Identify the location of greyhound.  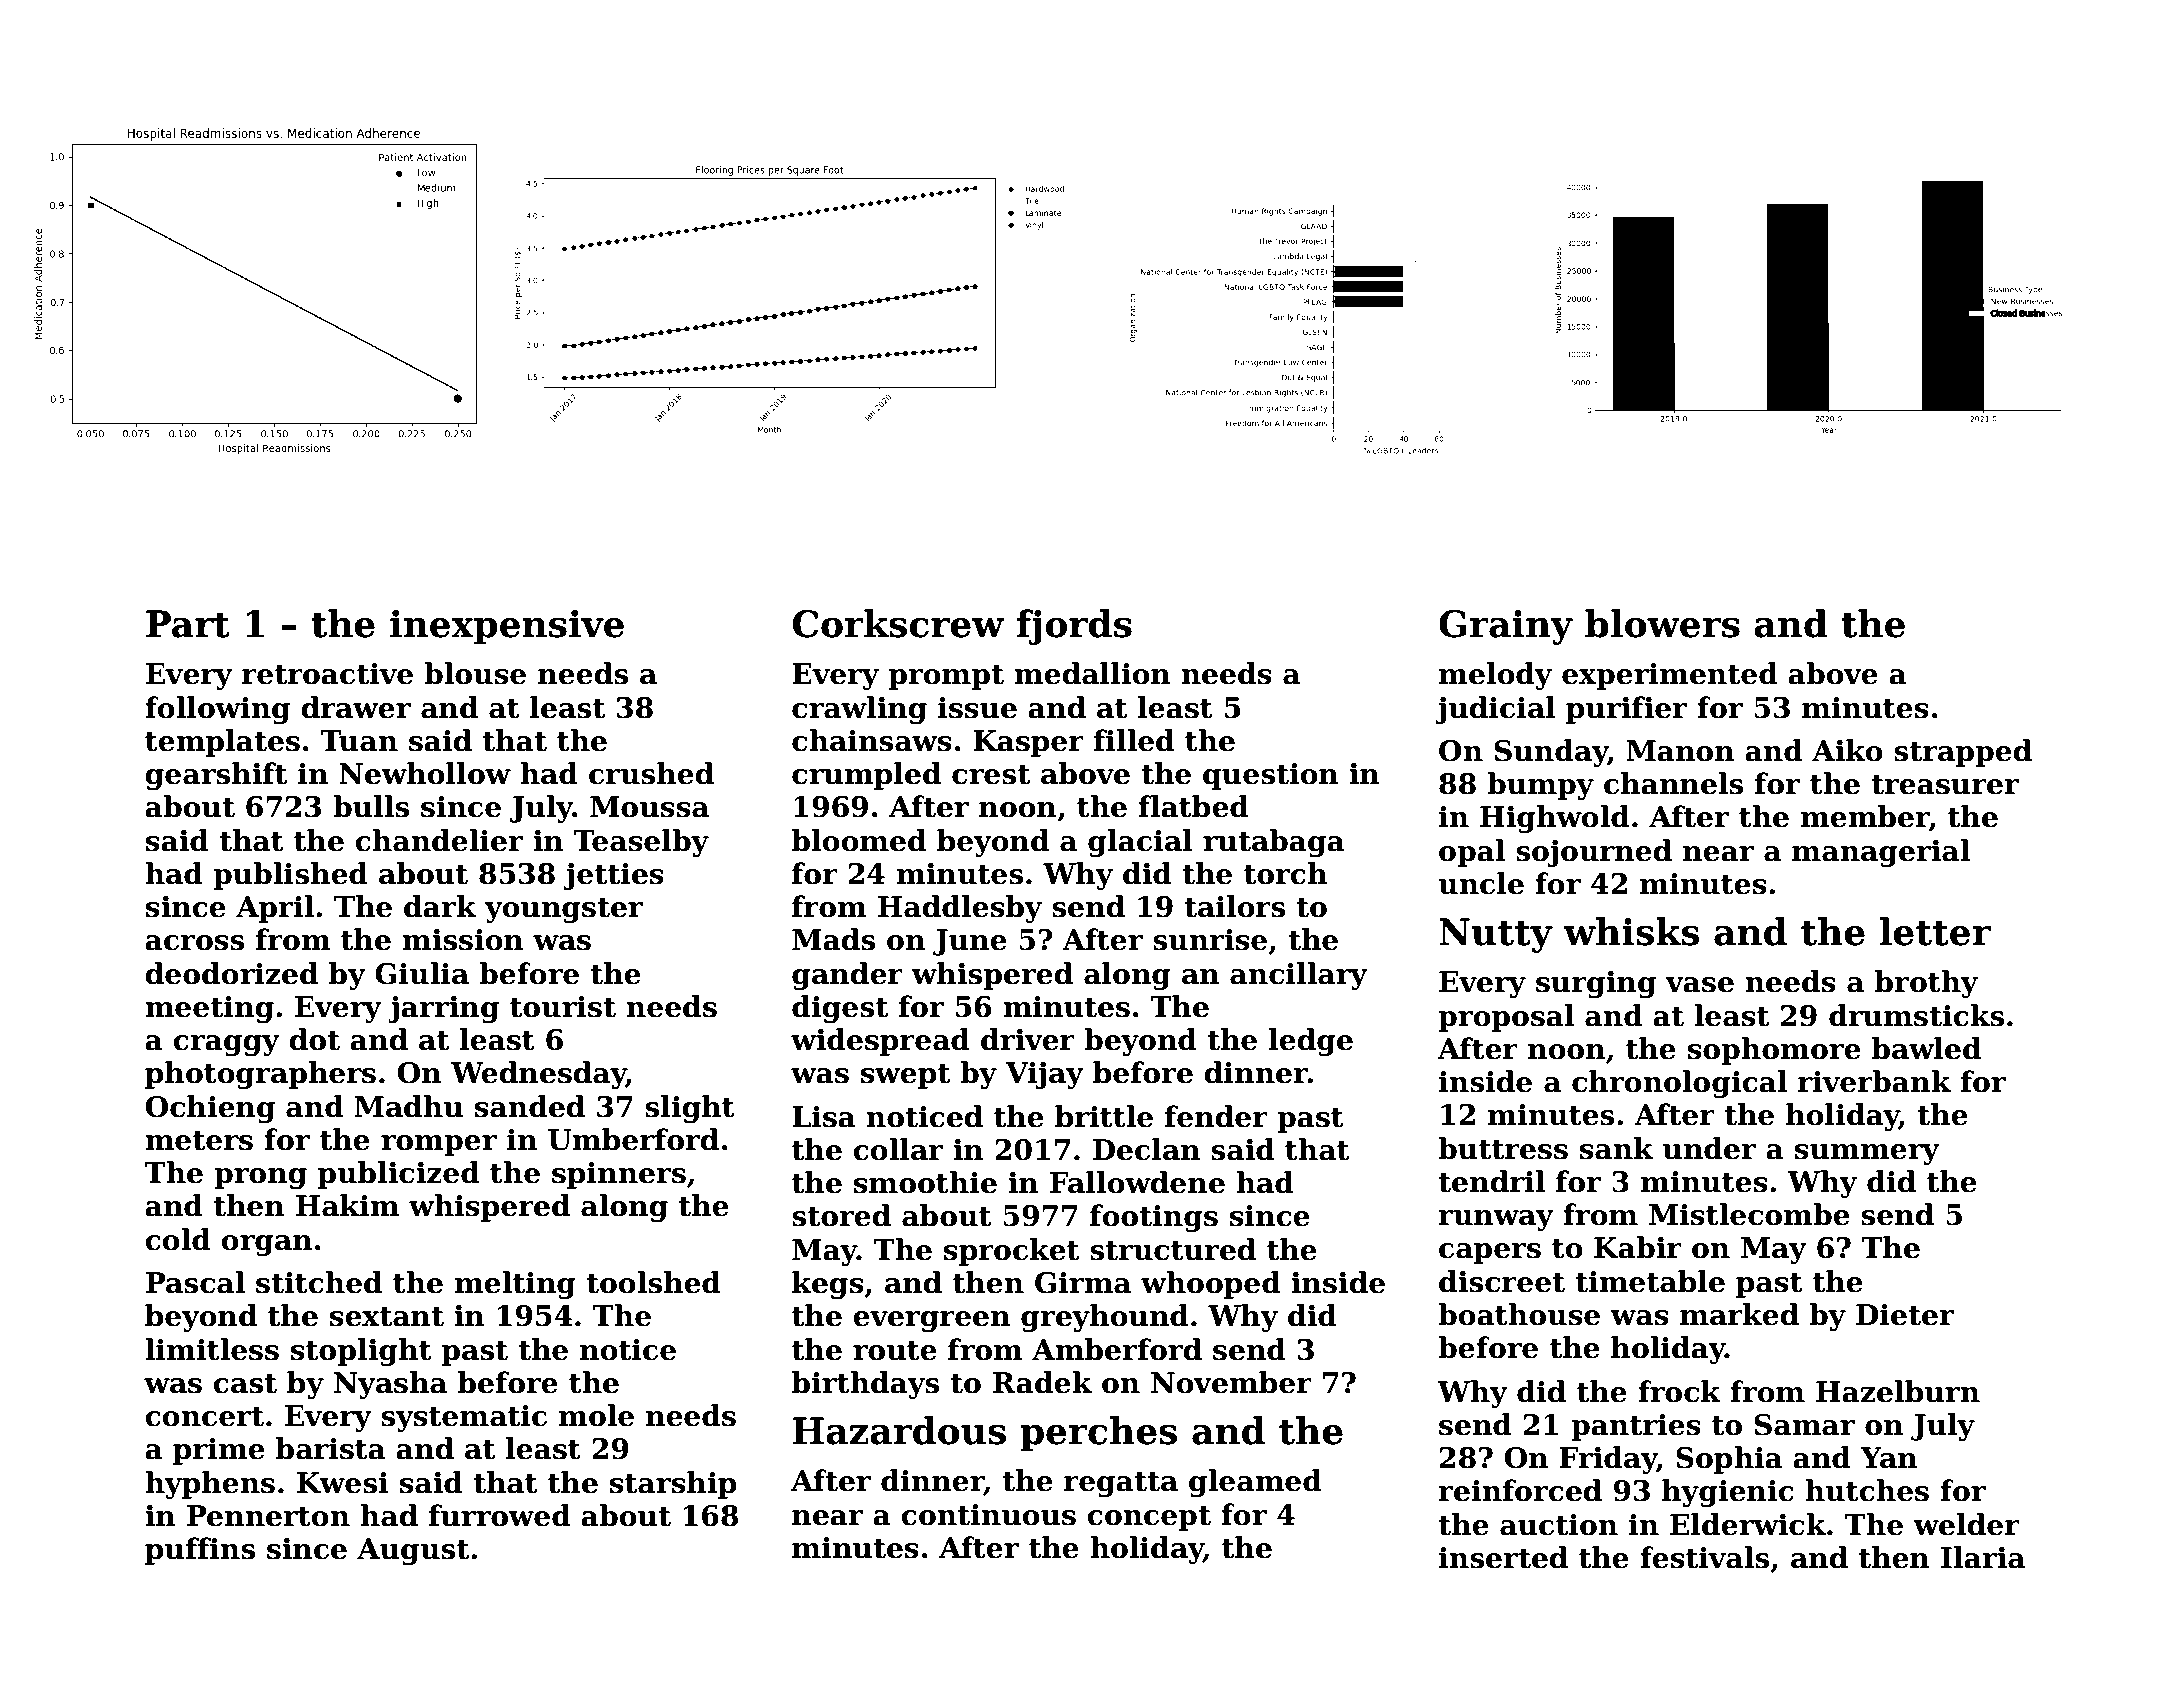
(1105, 1318).
